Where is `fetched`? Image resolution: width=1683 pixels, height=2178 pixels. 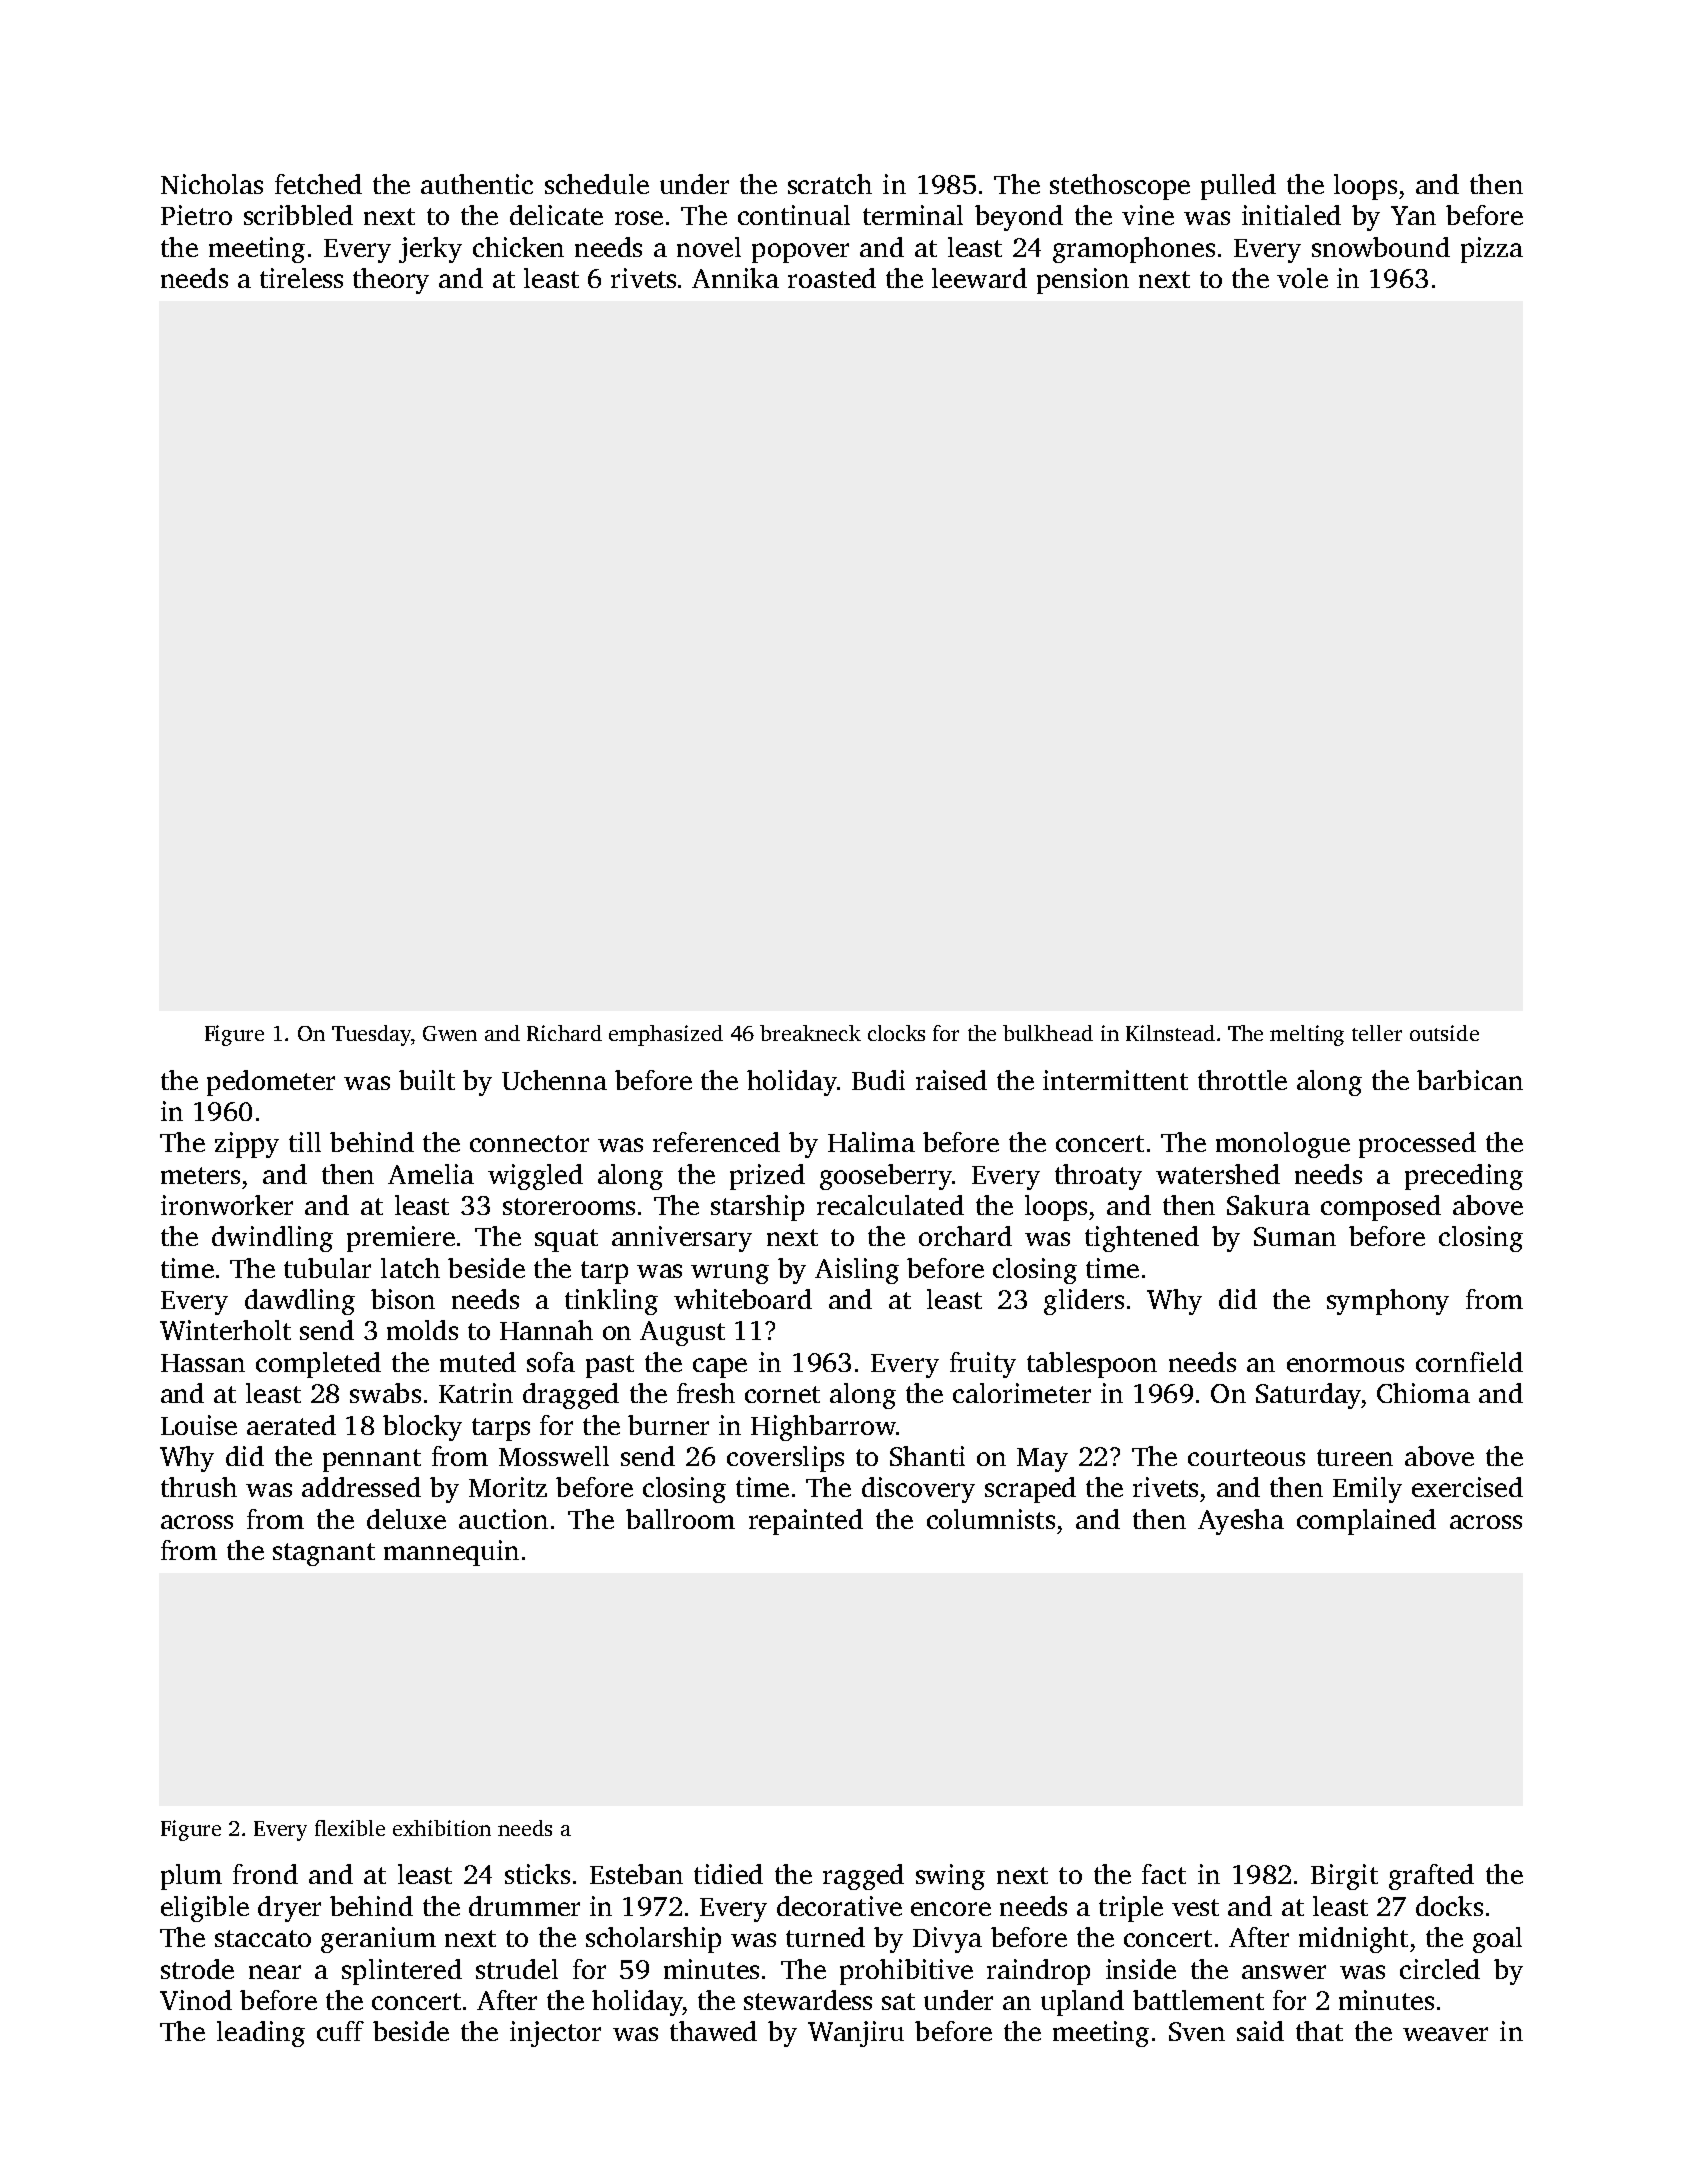
fetched is located at coordinates (318, 184).
